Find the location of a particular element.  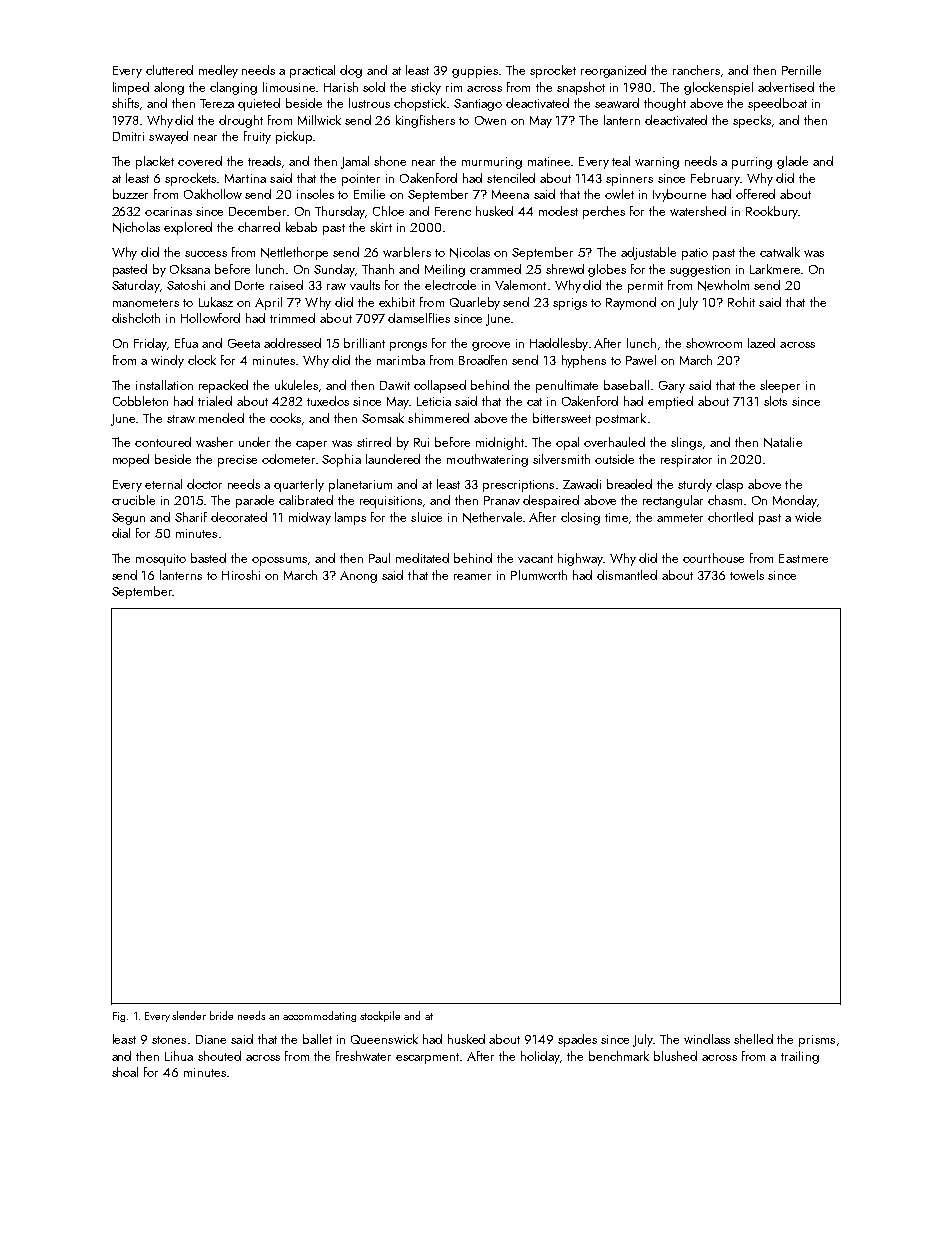

offered is located at coordinates (755, 194).
